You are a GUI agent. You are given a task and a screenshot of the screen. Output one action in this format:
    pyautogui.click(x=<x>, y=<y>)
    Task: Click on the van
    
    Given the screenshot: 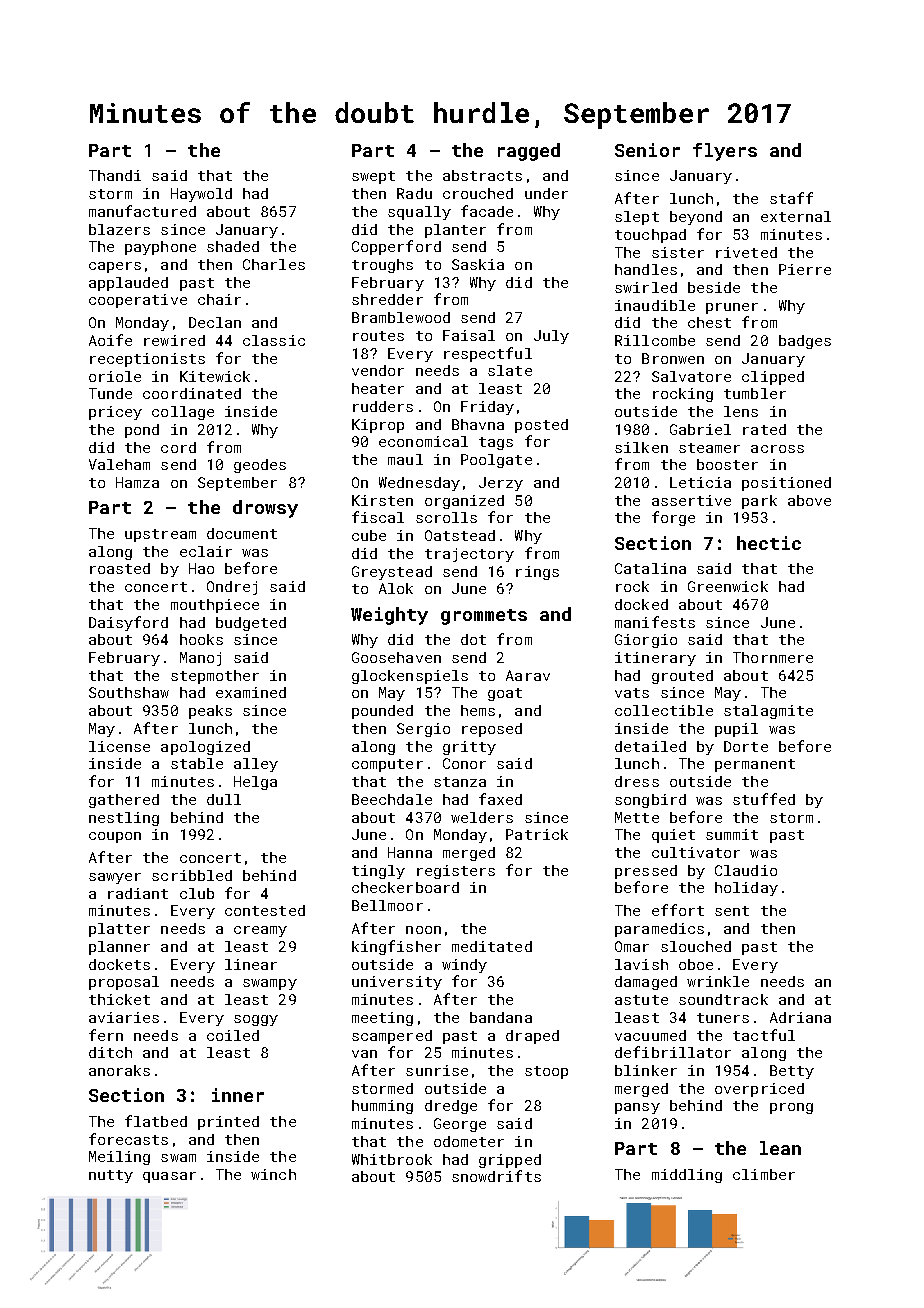 What is the action you would take?
    pyautogui.click(x=364, y=1054)
